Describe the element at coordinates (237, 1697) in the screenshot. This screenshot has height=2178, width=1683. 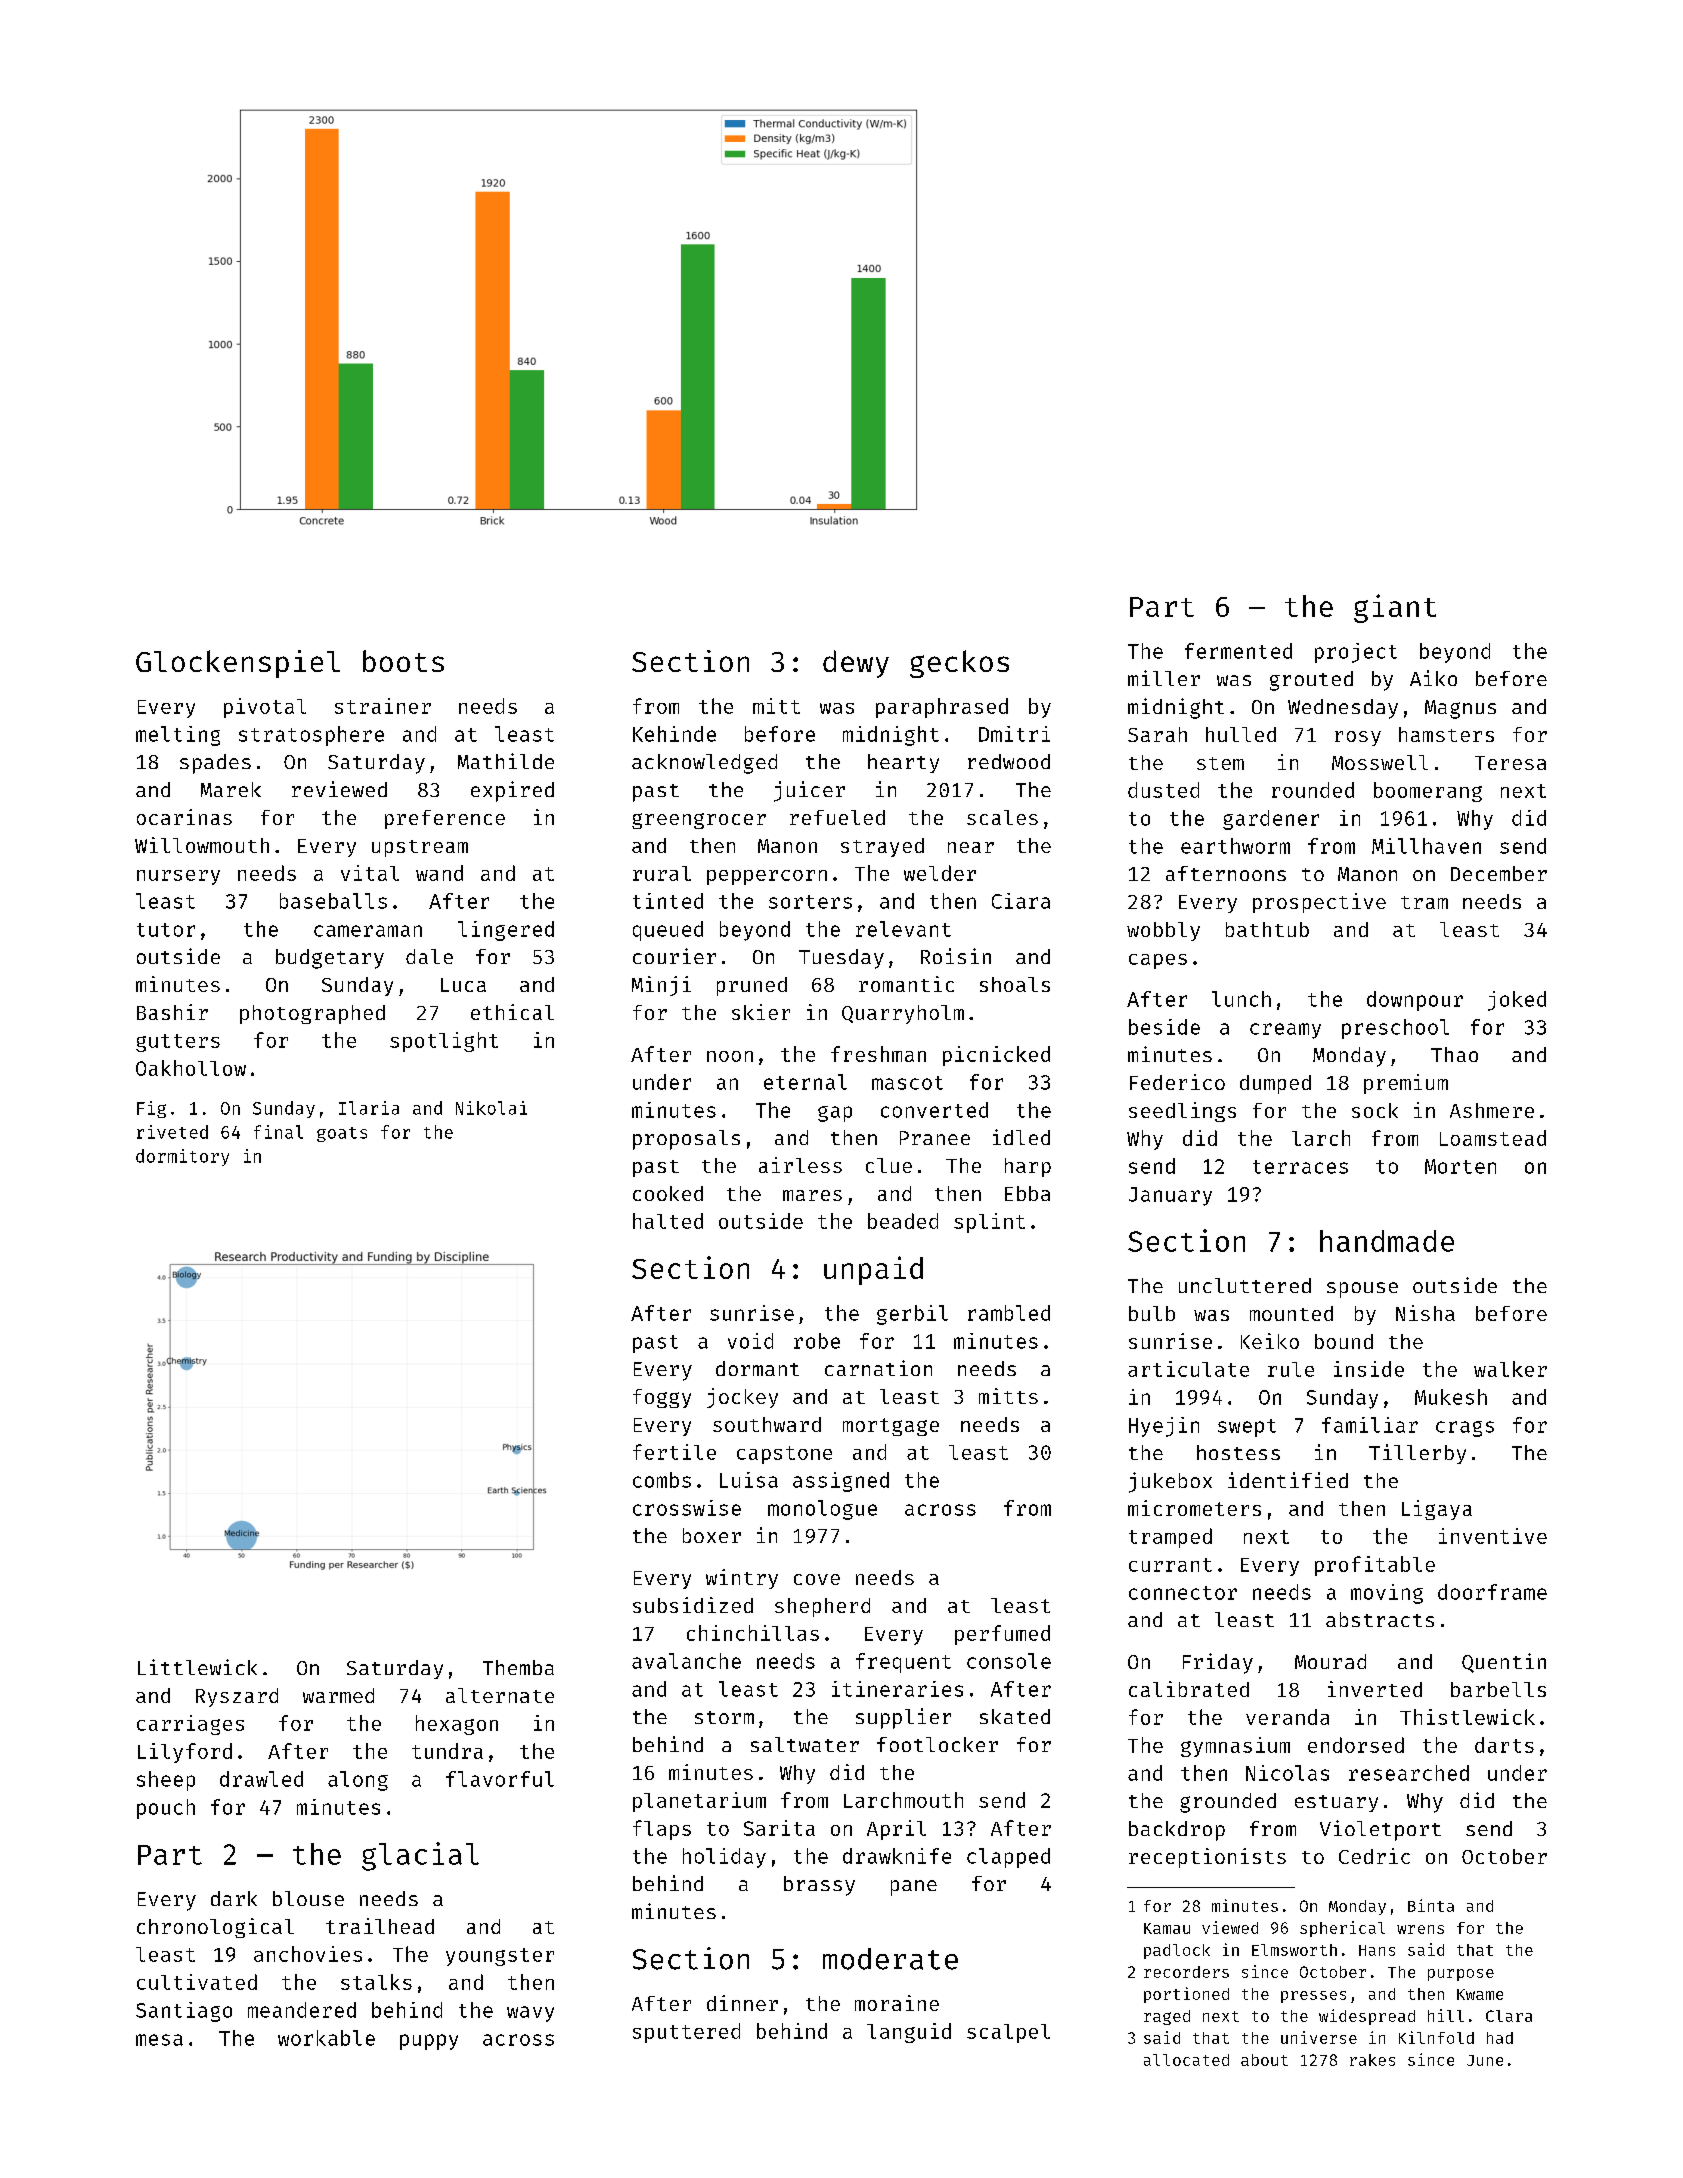
I see `Ryszard` at that location.
